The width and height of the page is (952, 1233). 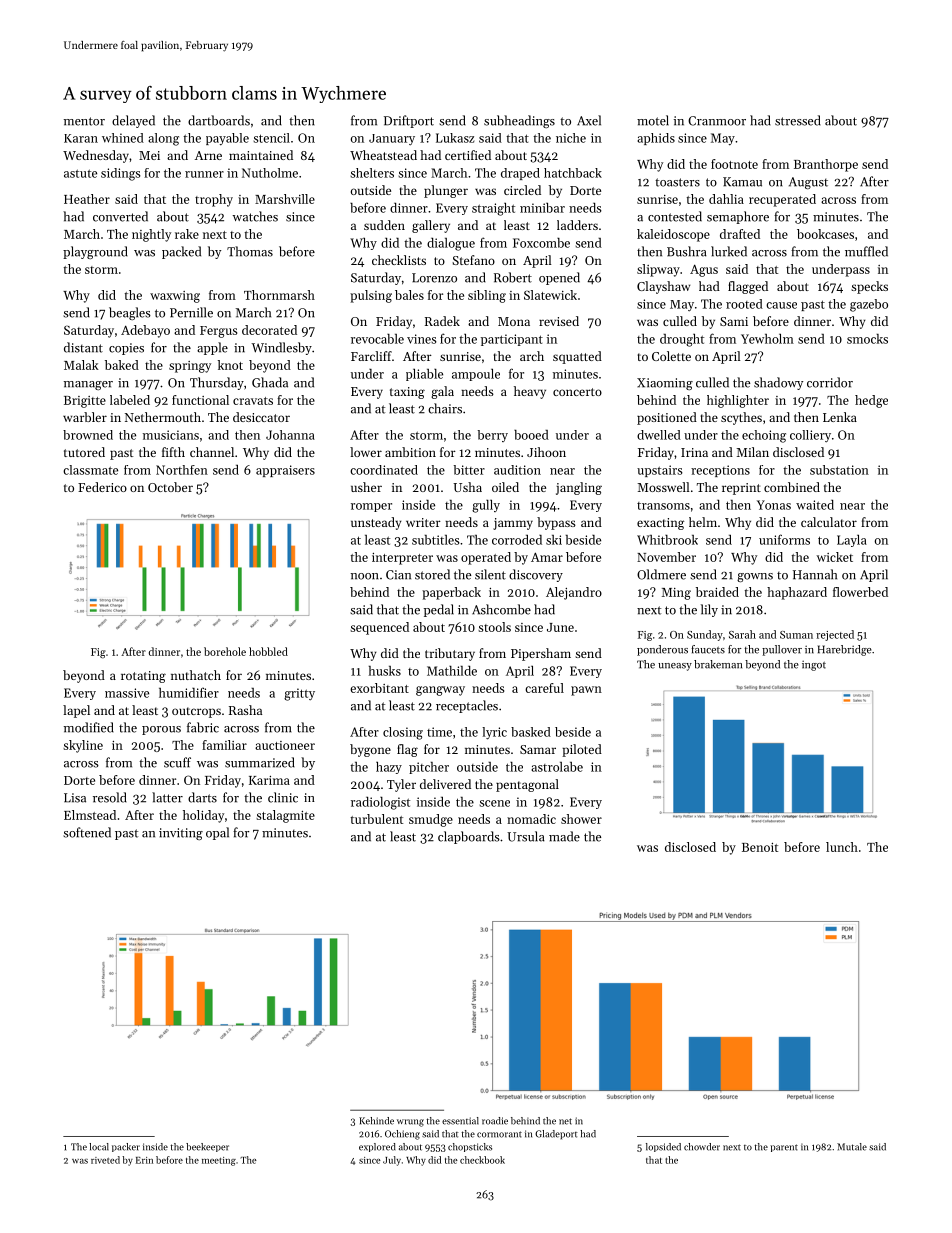 I want to click on ingot, so click(x=814, y=666).
